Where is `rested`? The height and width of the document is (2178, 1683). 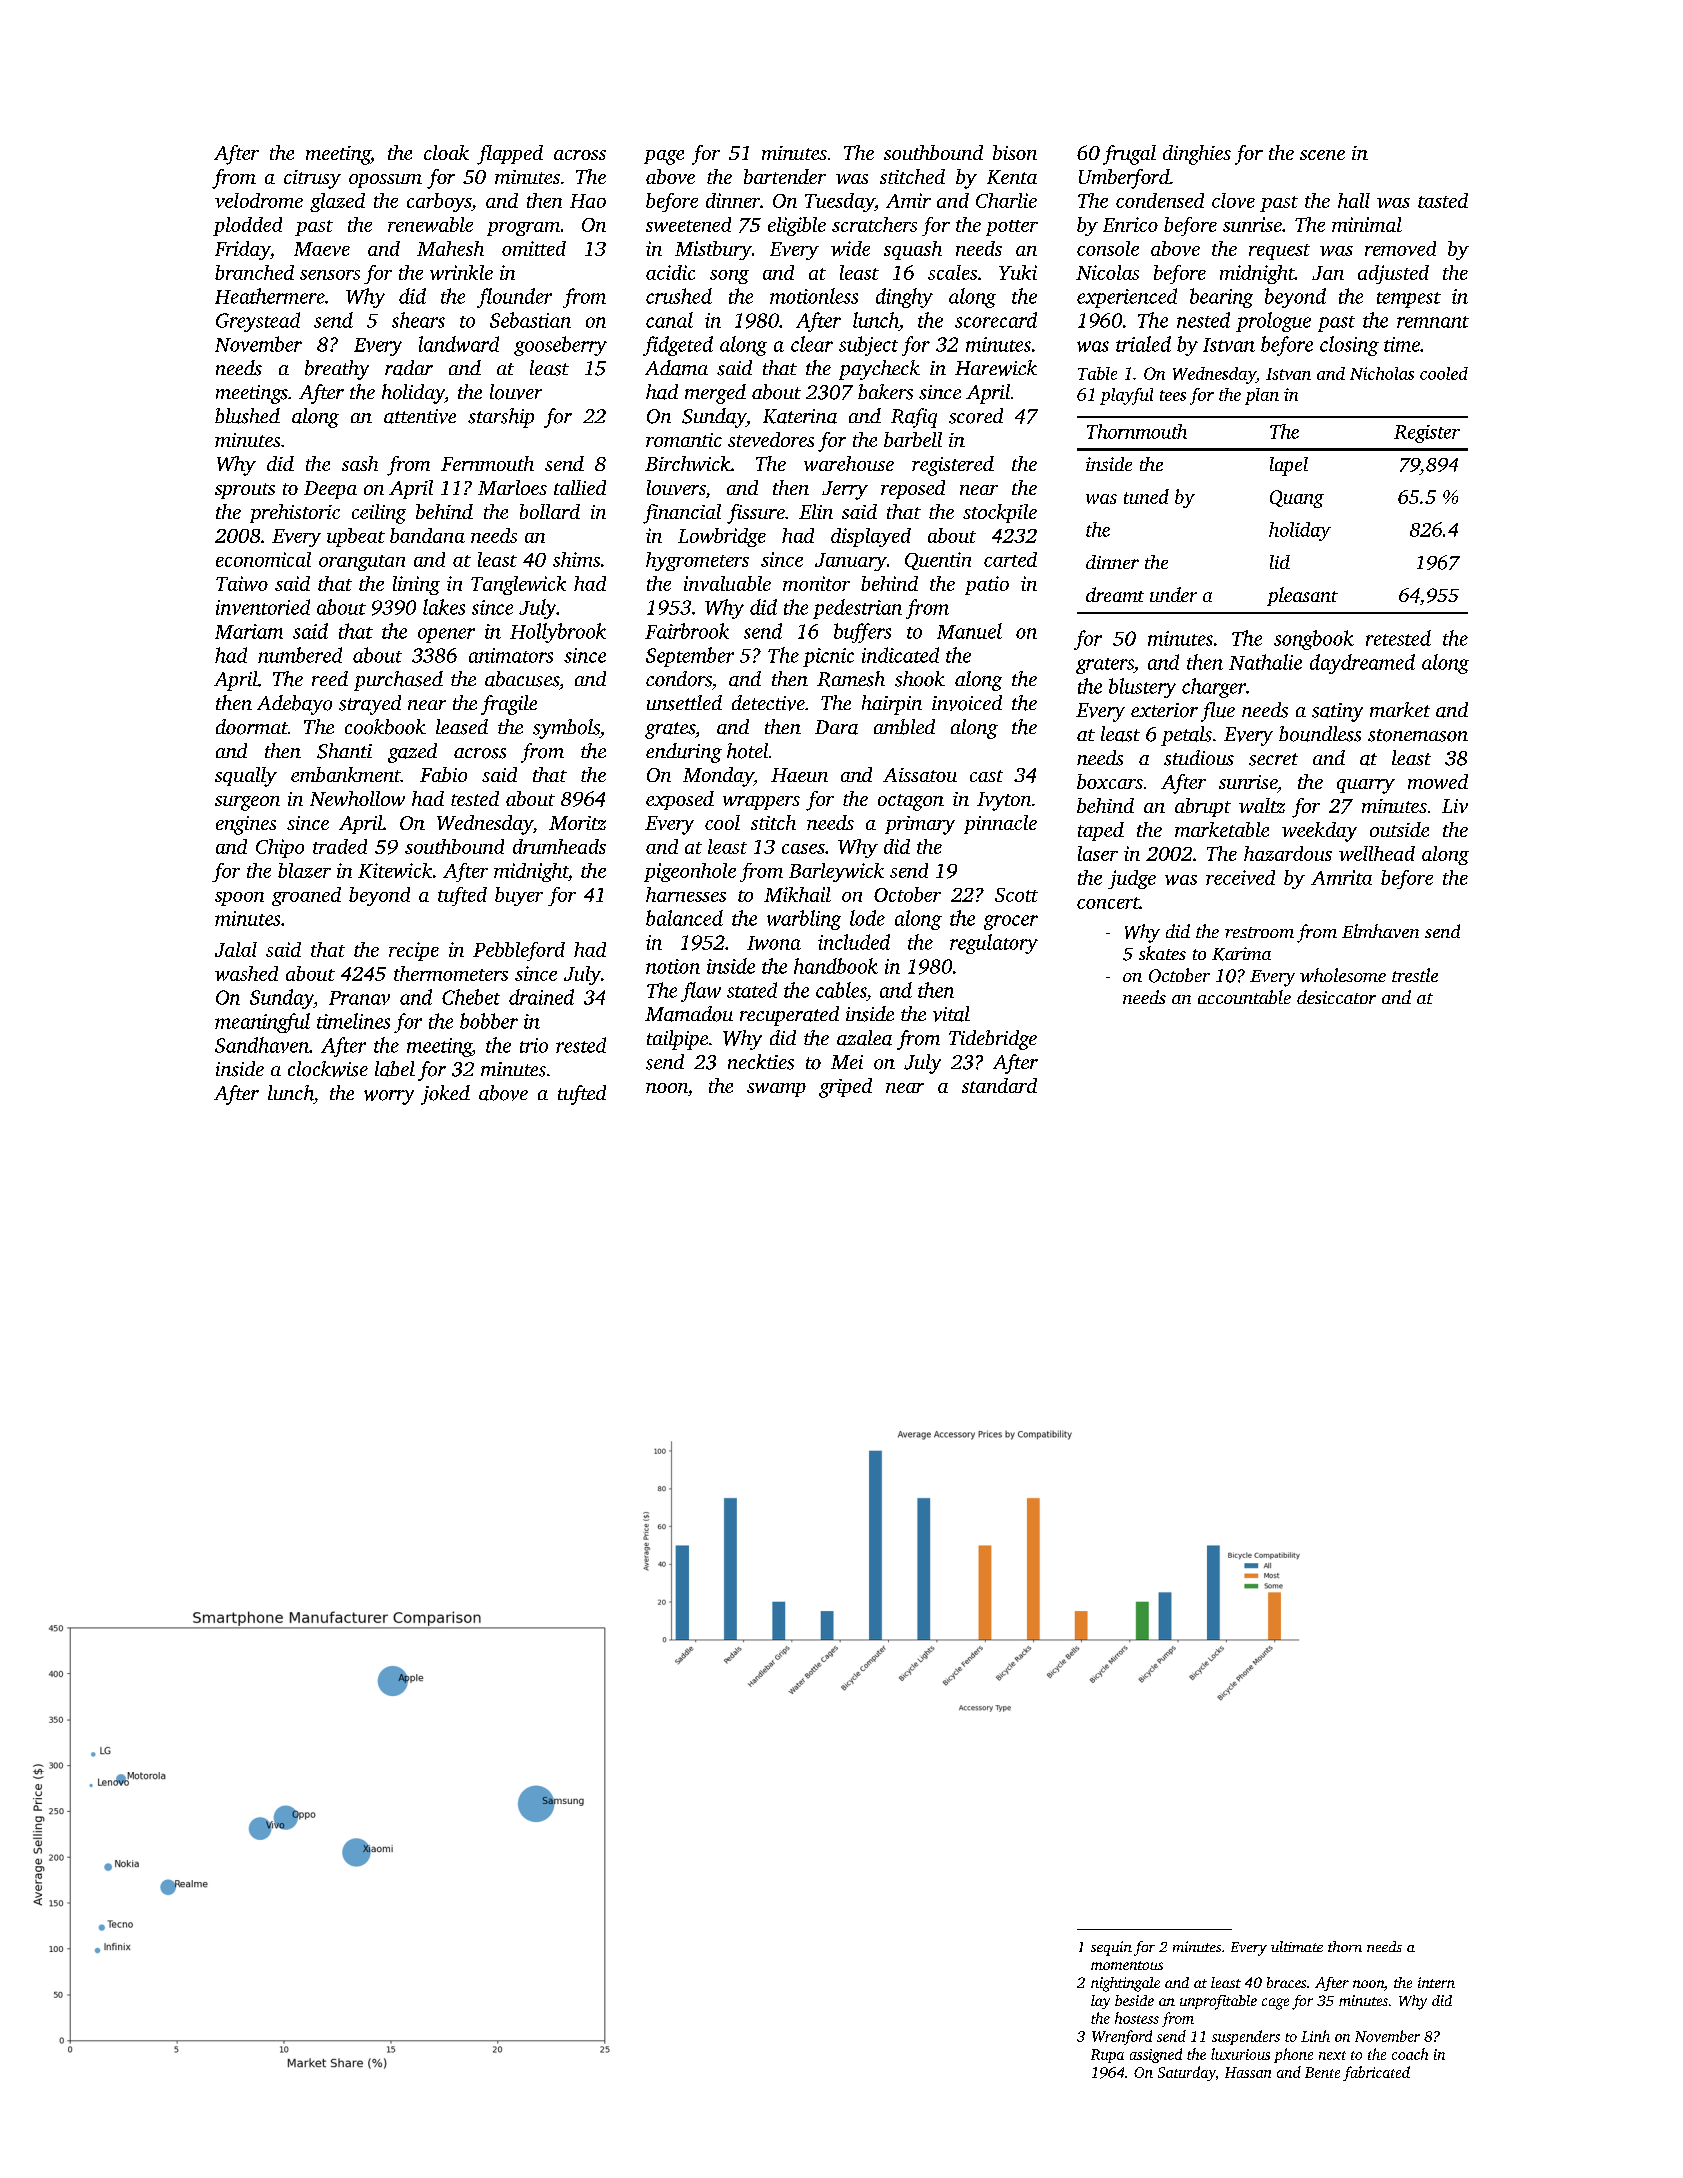
rested is located at coordinates (581, 1045).
